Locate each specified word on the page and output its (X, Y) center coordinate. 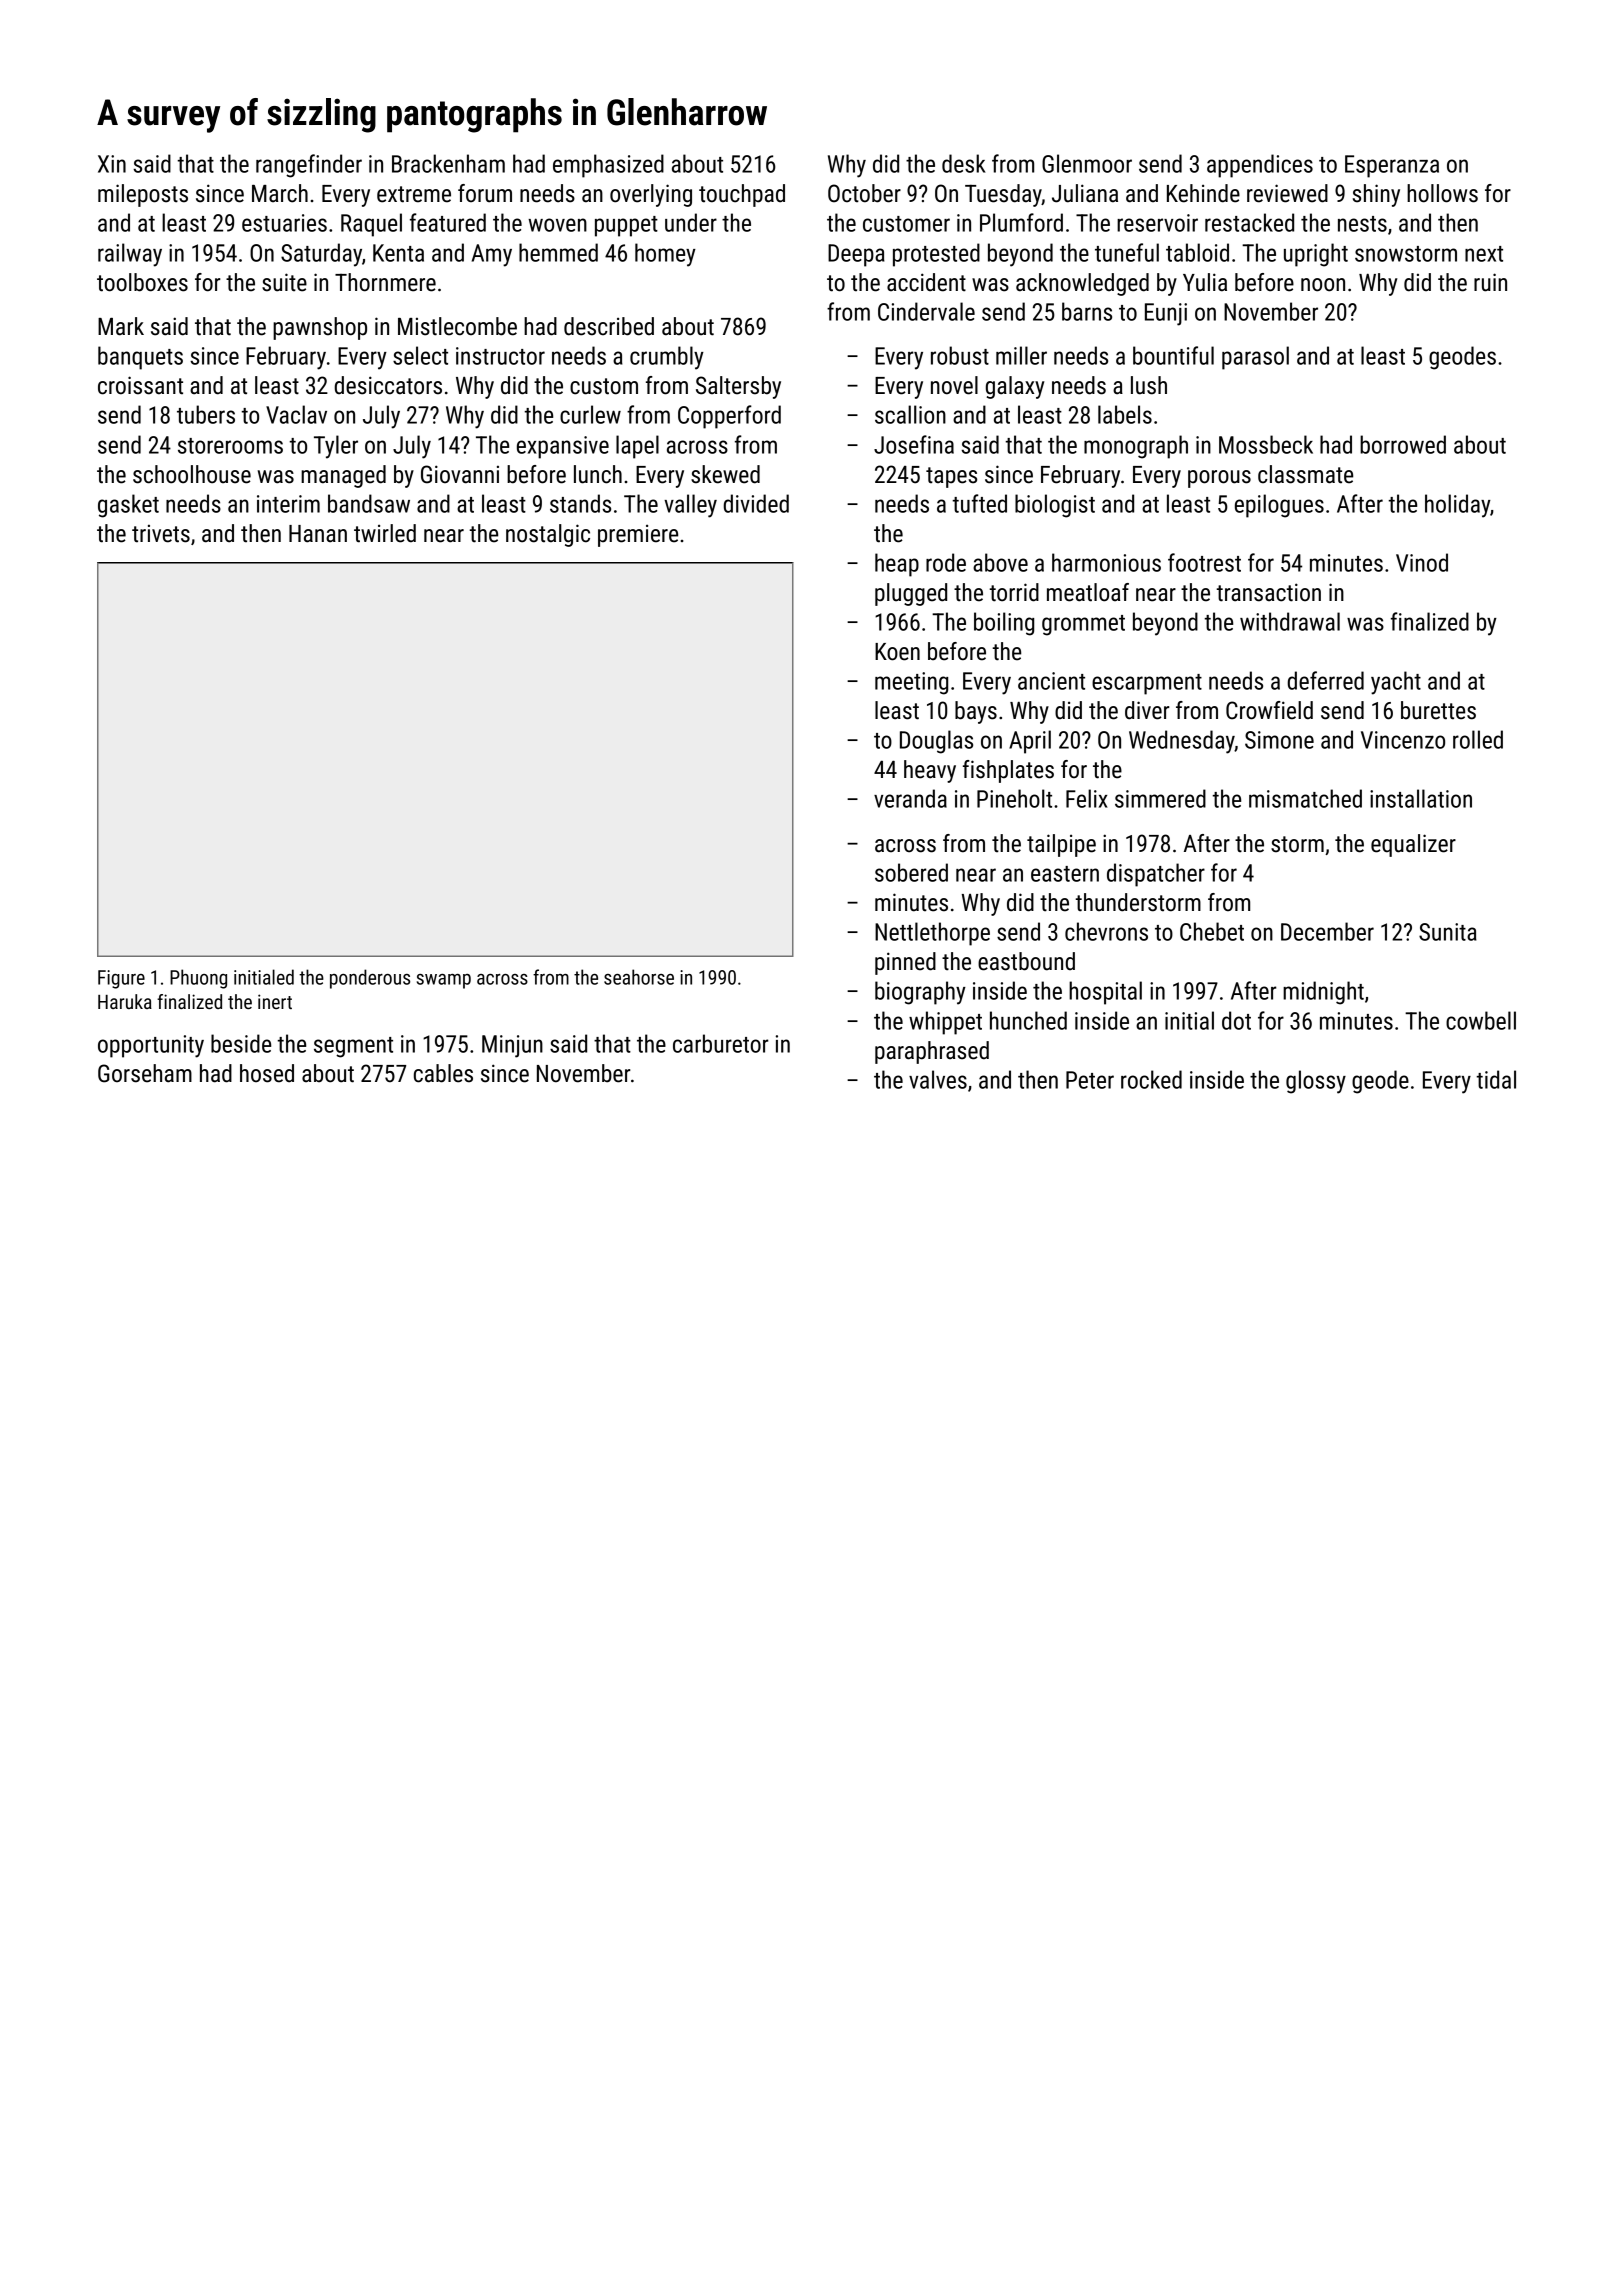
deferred (1325, 680)
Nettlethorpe (932, 934)
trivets (161, 534)
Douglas (936, 742)
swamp (444, 981)
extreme (414, 194)
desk (964, 163)
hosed (267, 1073)
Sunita (1448, 932)
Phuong (198, 979)
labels (1125, 414)
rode (946, 562)
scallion (910, 414)
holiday (1457, 506)
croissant (140, 385)
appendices (1260, 166)
